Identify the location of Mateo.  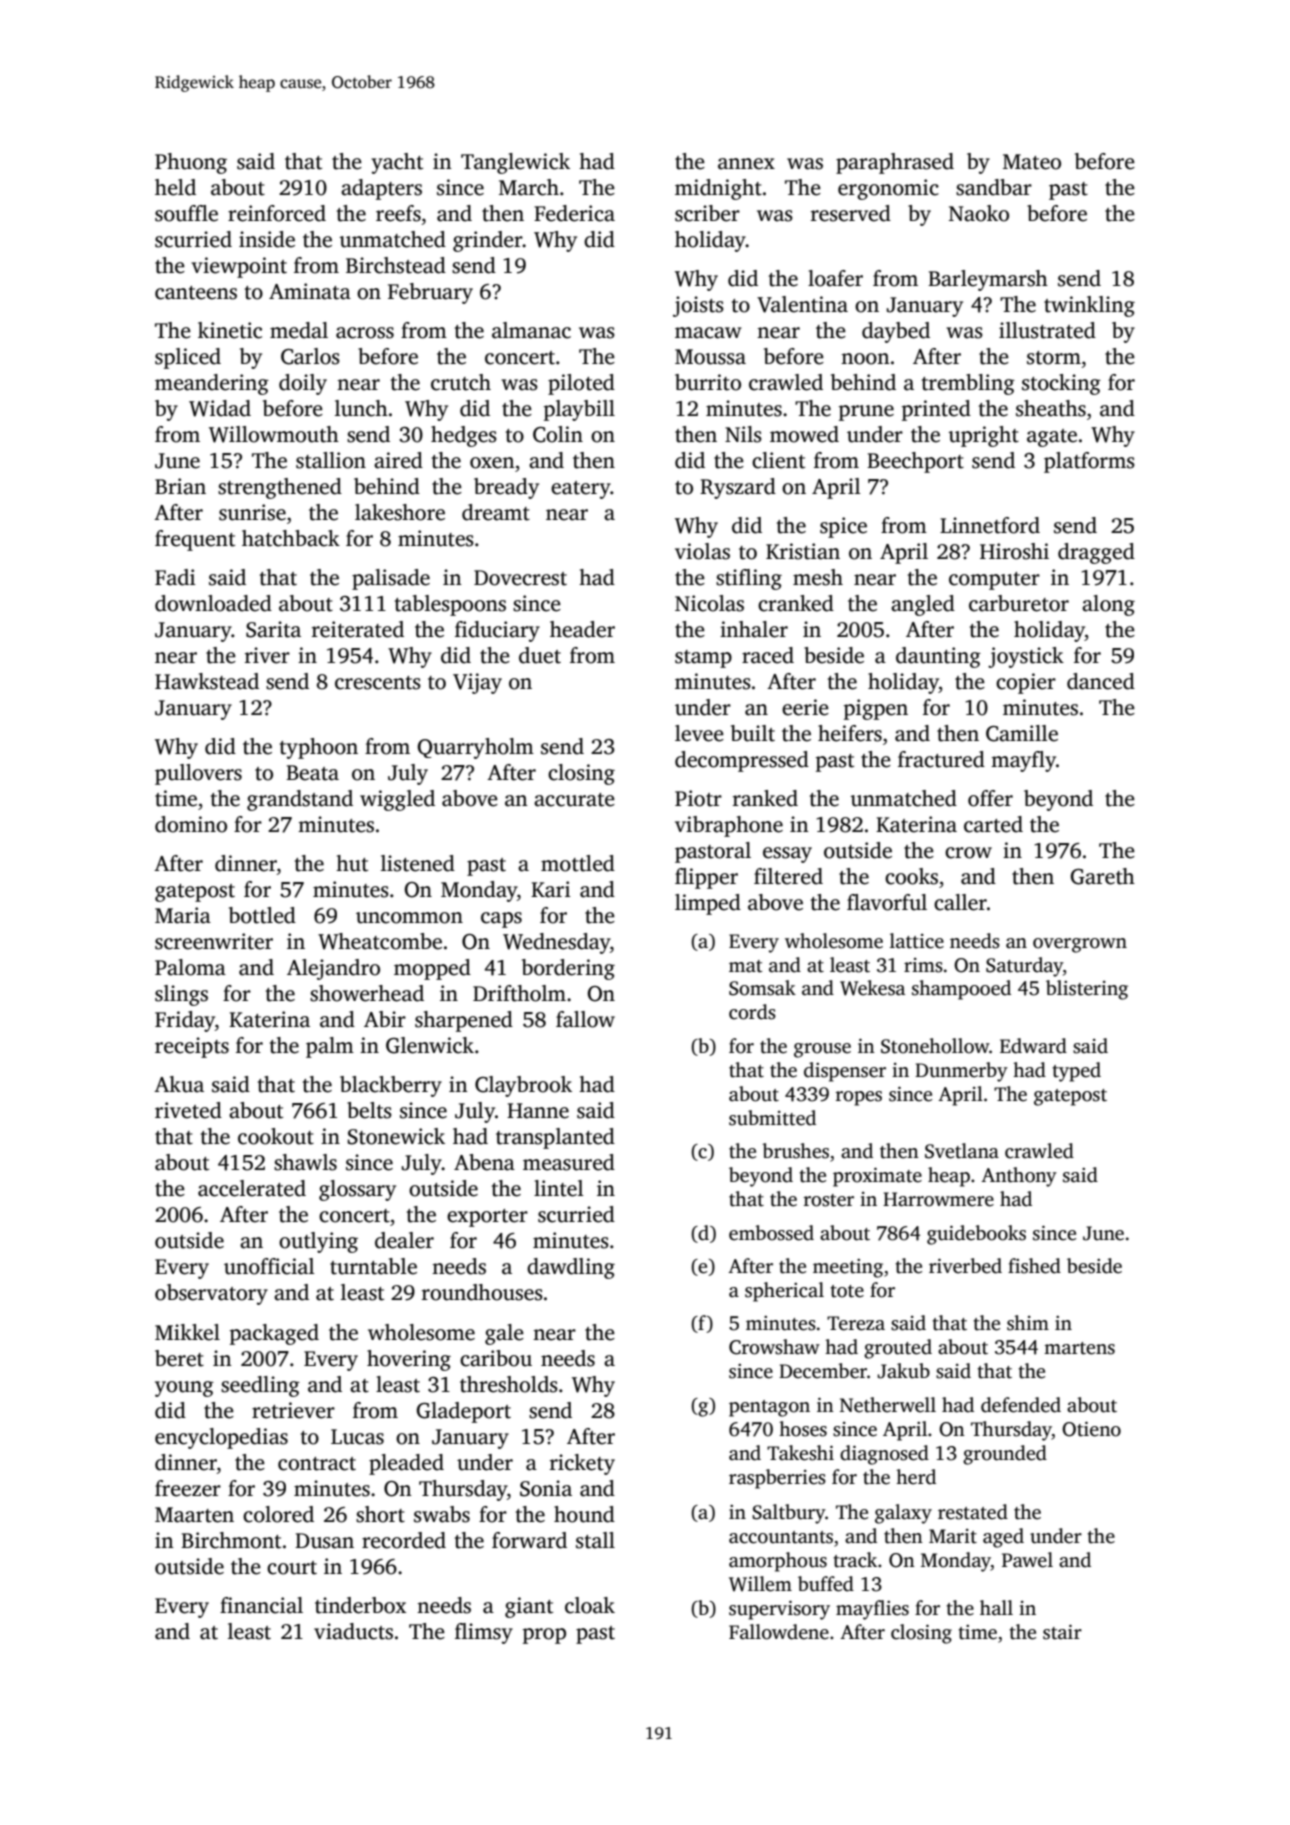
(1032, 162).
